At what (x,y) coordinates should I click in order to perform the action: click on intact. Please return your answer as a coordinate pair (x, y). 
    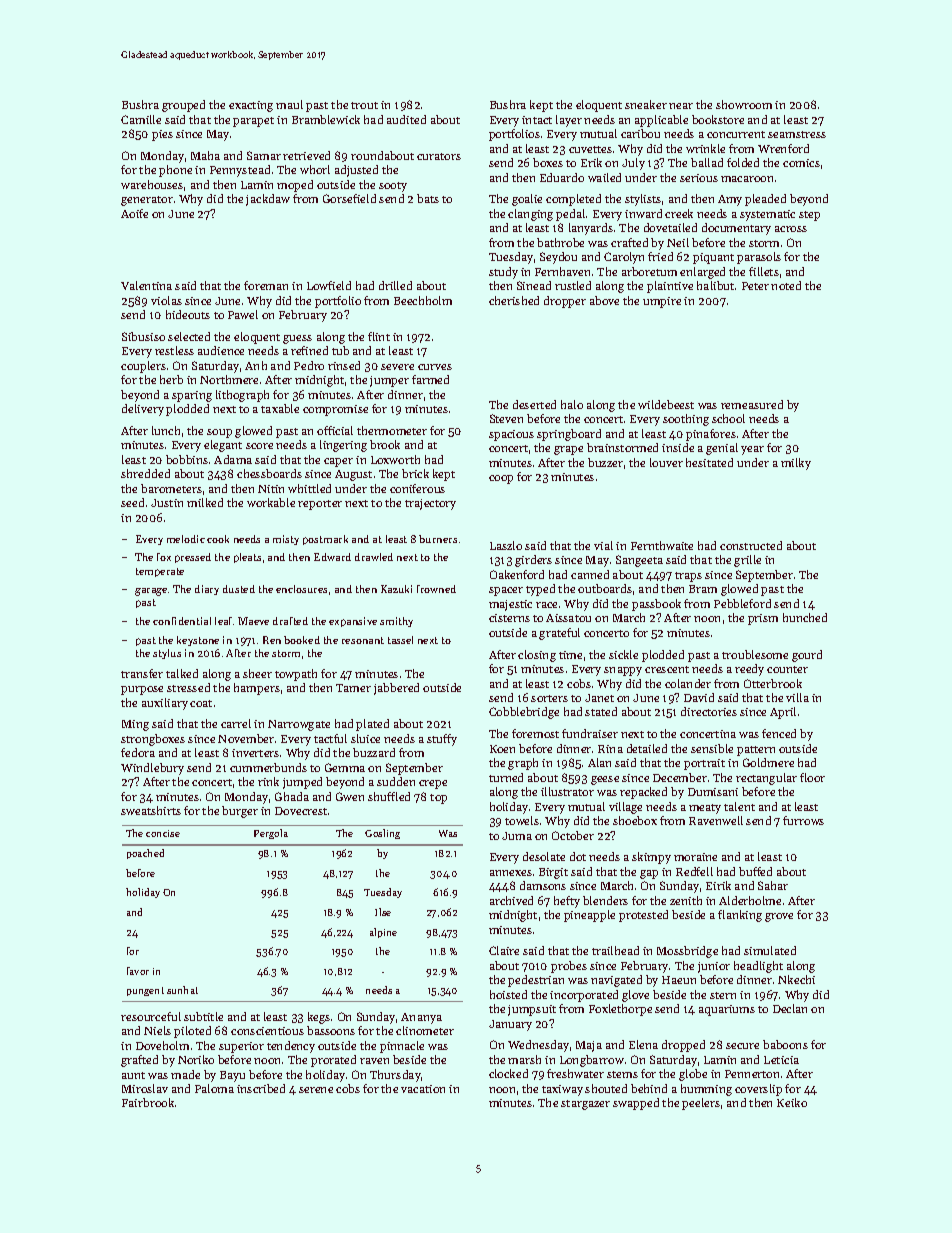
    Looking at the image, I should click on (537, 120).
